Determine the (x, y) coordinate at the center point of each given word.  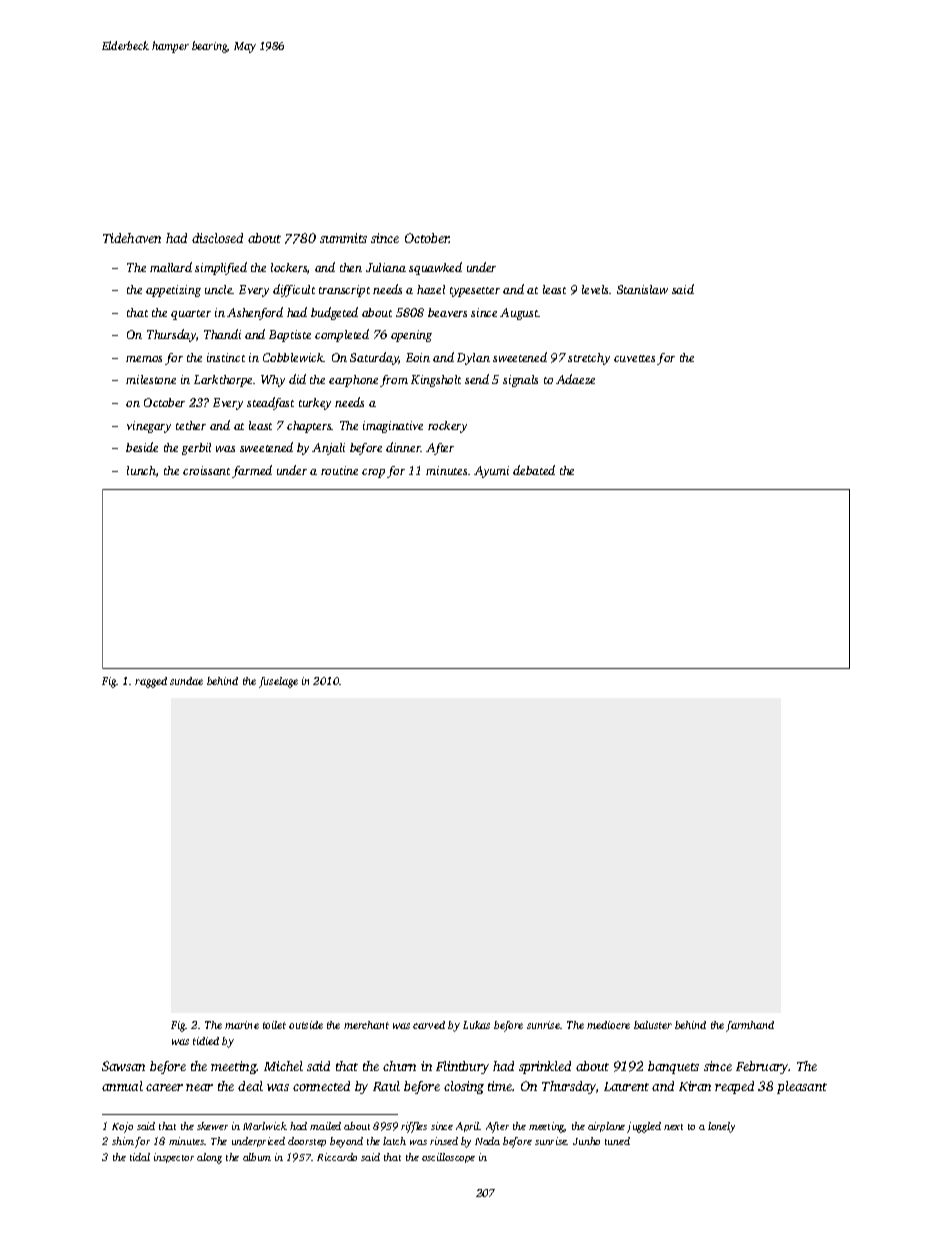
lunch (141, 470)
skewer (212, 1126)
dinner (403, 447)
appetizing (173, 291)
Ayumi (491, 472)
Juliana (386, 267)
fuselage (278, 682)
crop (373, 473)
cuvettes (634, 358)
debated (534, 470)
